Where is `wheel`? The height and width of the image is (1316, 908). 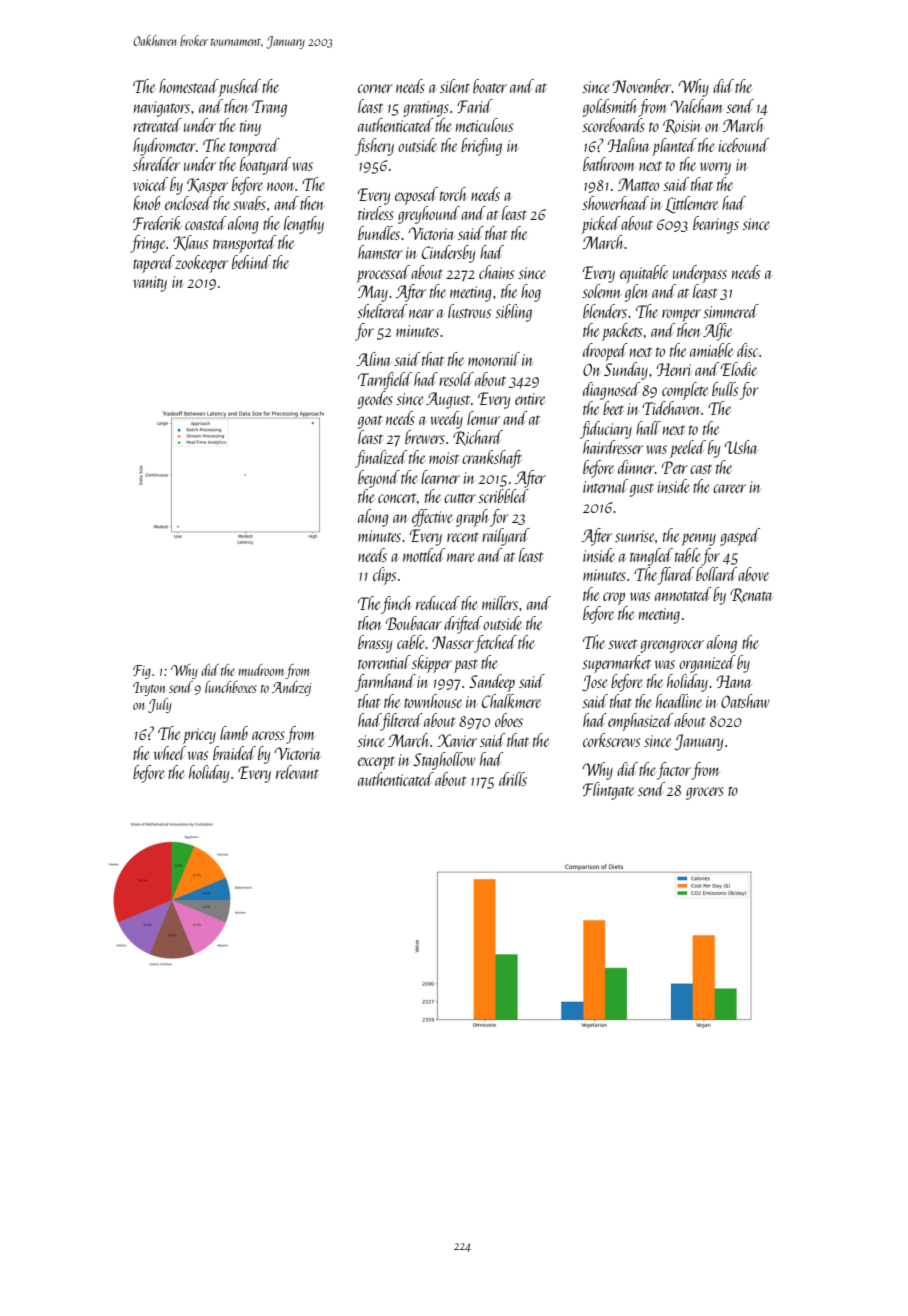
wheel is located at coordinates (170, 753).
